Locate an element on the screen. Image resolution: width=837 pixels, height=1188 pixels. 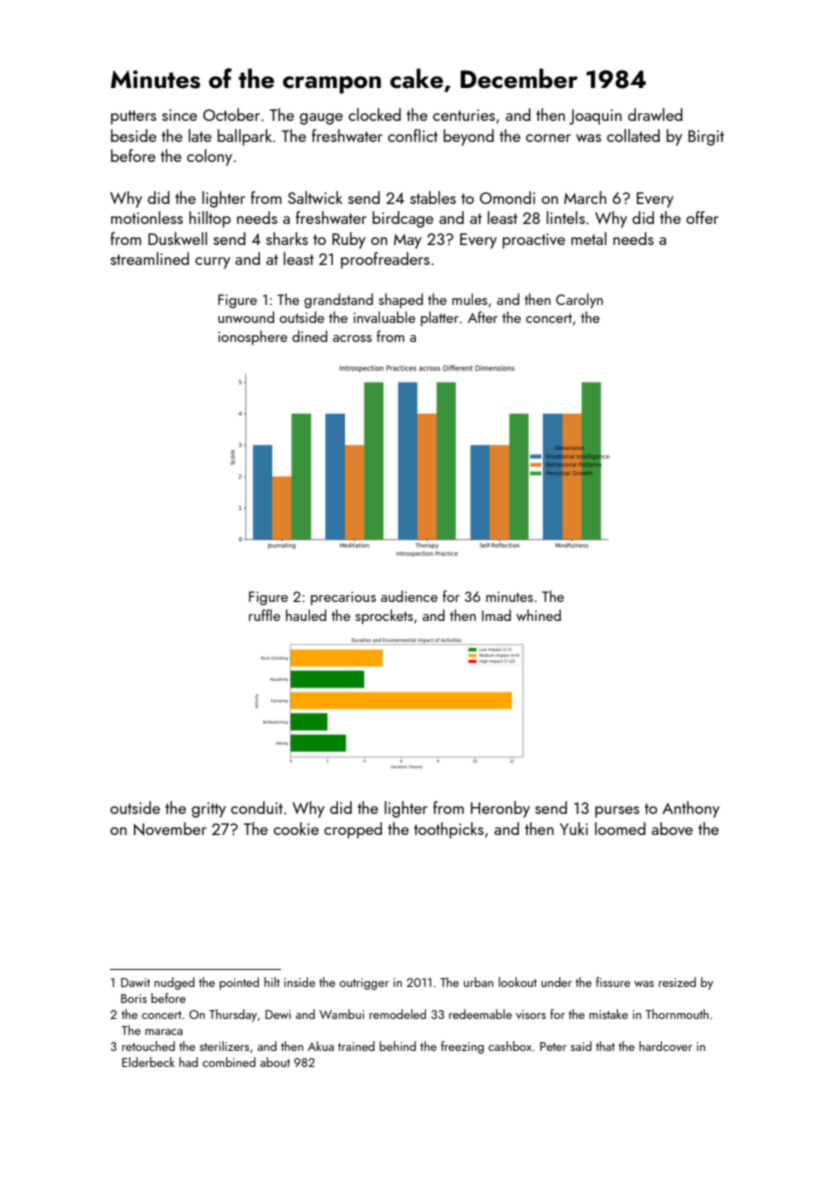
Imad is located at coordinates (496, 615).
